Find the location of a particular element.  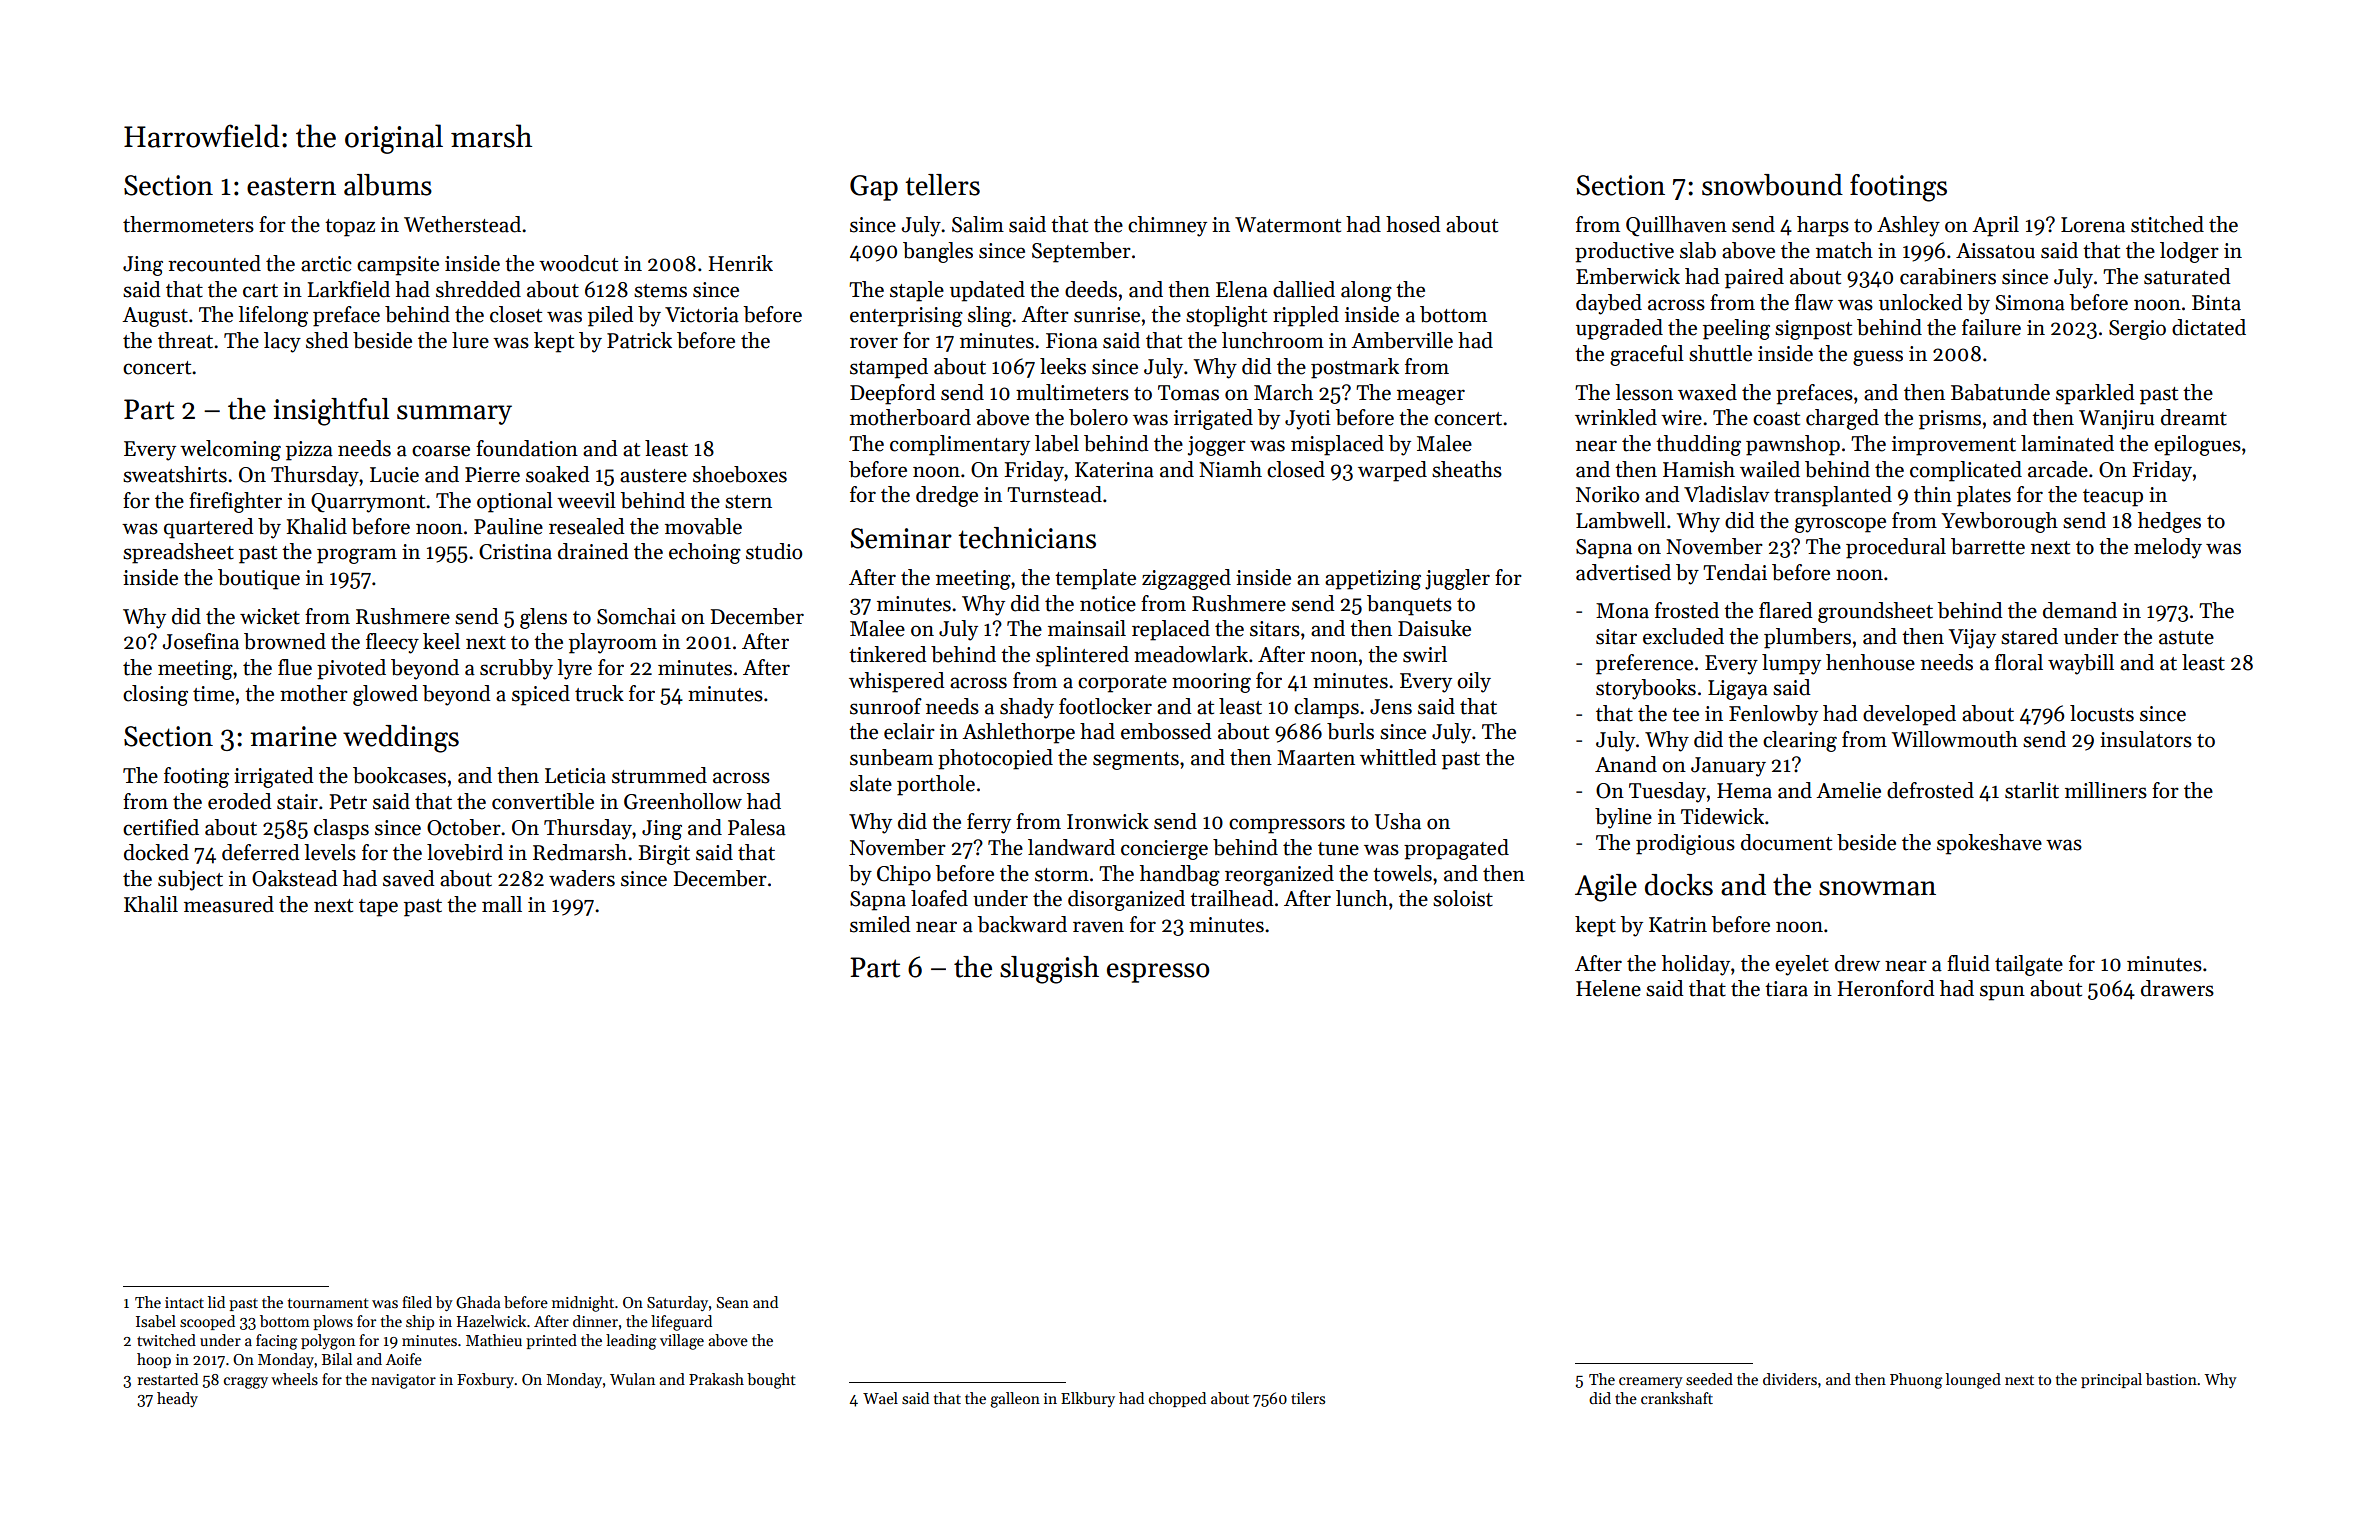

mall is located at coordinates (502, 904).
